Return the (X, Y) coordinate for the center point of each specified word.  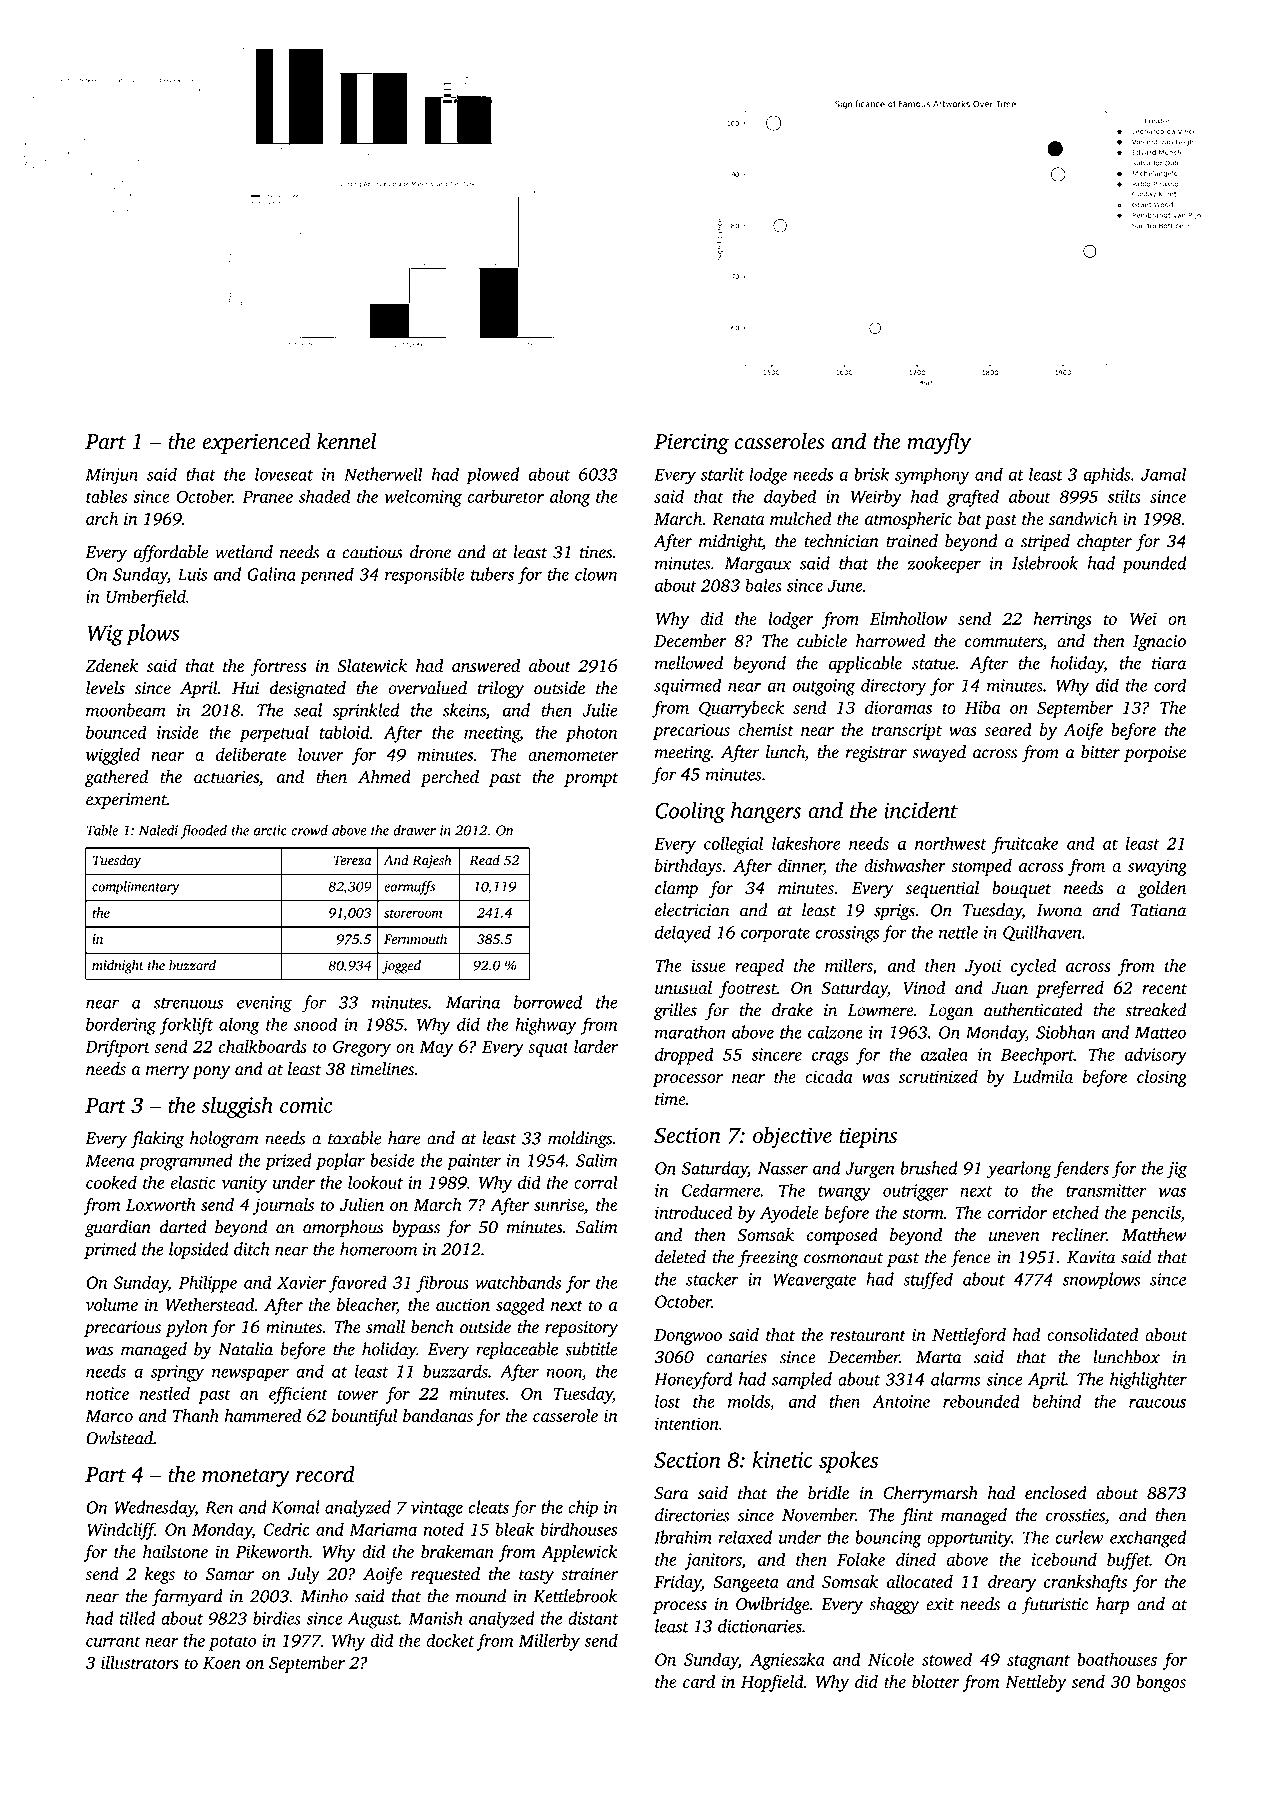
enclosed (1056, 1493)
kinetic (783, 1459)
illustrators (140, 1662)
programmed (186, 1162)
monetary (246, 1478)
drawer (414, 830)
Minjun (111, 476)
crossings (847, 934)
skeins (464, 710)
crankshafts (1085, 1583)
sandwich (1083, 518)
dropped (684, 1056)
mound (481, 1596)
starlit (722, 474)
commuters (1004, 642)
